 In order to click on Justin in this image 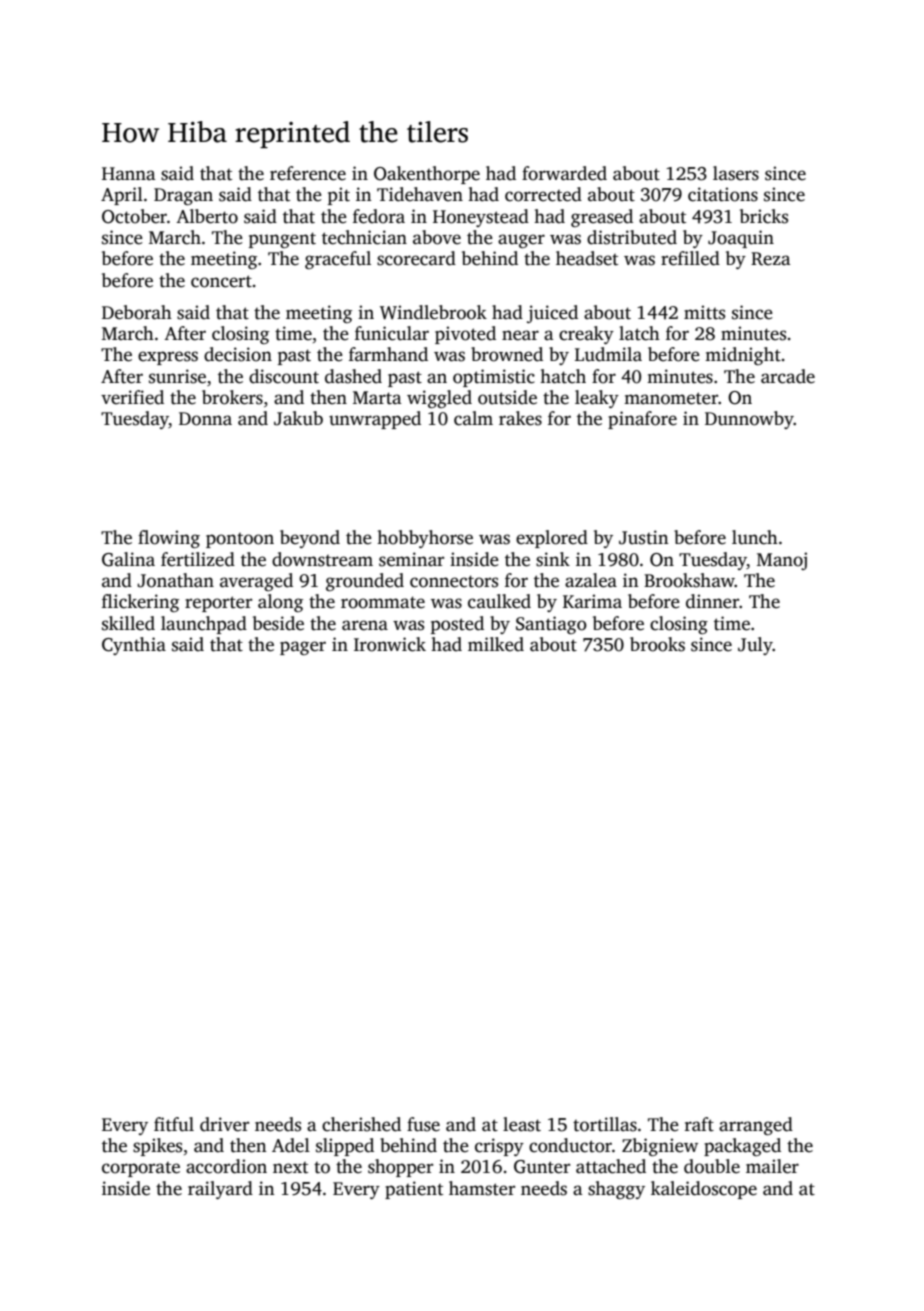, I will do `click(644, 537)`.
